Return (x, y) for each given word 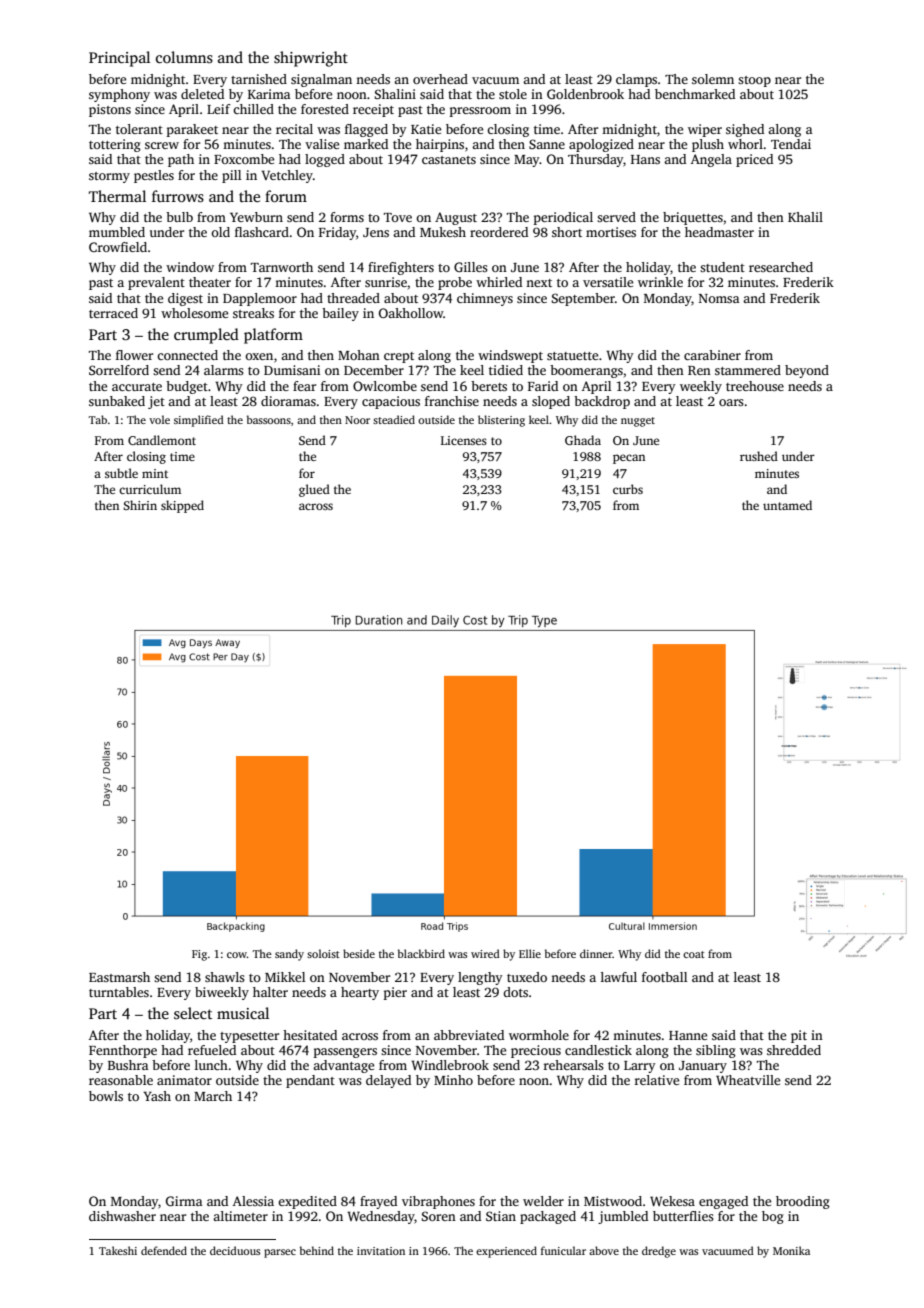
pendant (310, 1081)
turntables (119, 992)
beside (359, 953)
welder (543, 1201)
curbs (628, 489)
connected (187, 355)
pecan (629, 459)
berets (489, 386)
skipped (182, 506)
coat (694, 954)
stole (513, 94)
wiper (705, 130)
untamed (787, 505)
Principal (119, 59)
